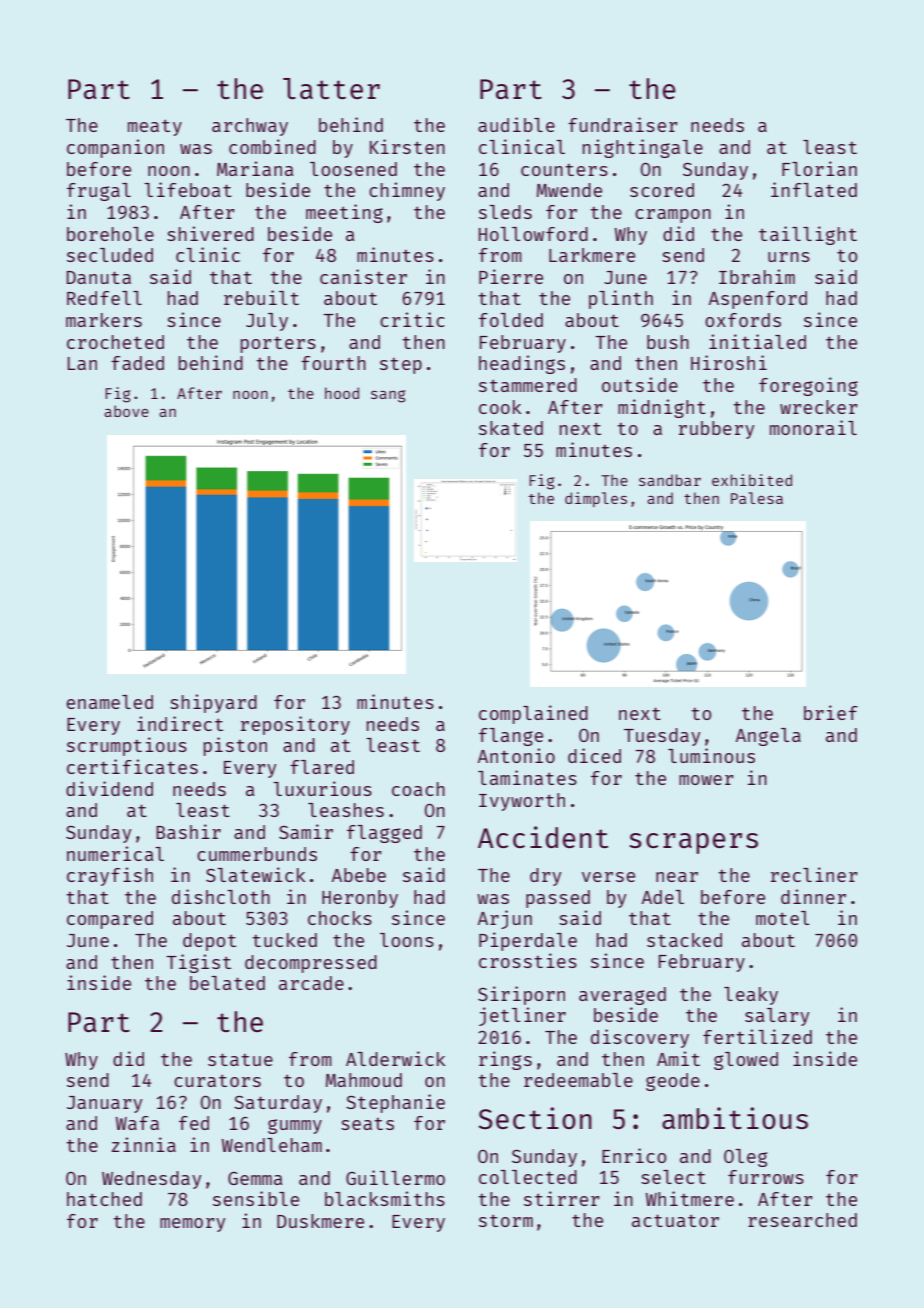 Image resolution: width=924 pixels, height=1308 pixels. What do you see at coordinates (396, 1058) in the document?
I see `Alderwick` at bounding box center [396, 1058].
